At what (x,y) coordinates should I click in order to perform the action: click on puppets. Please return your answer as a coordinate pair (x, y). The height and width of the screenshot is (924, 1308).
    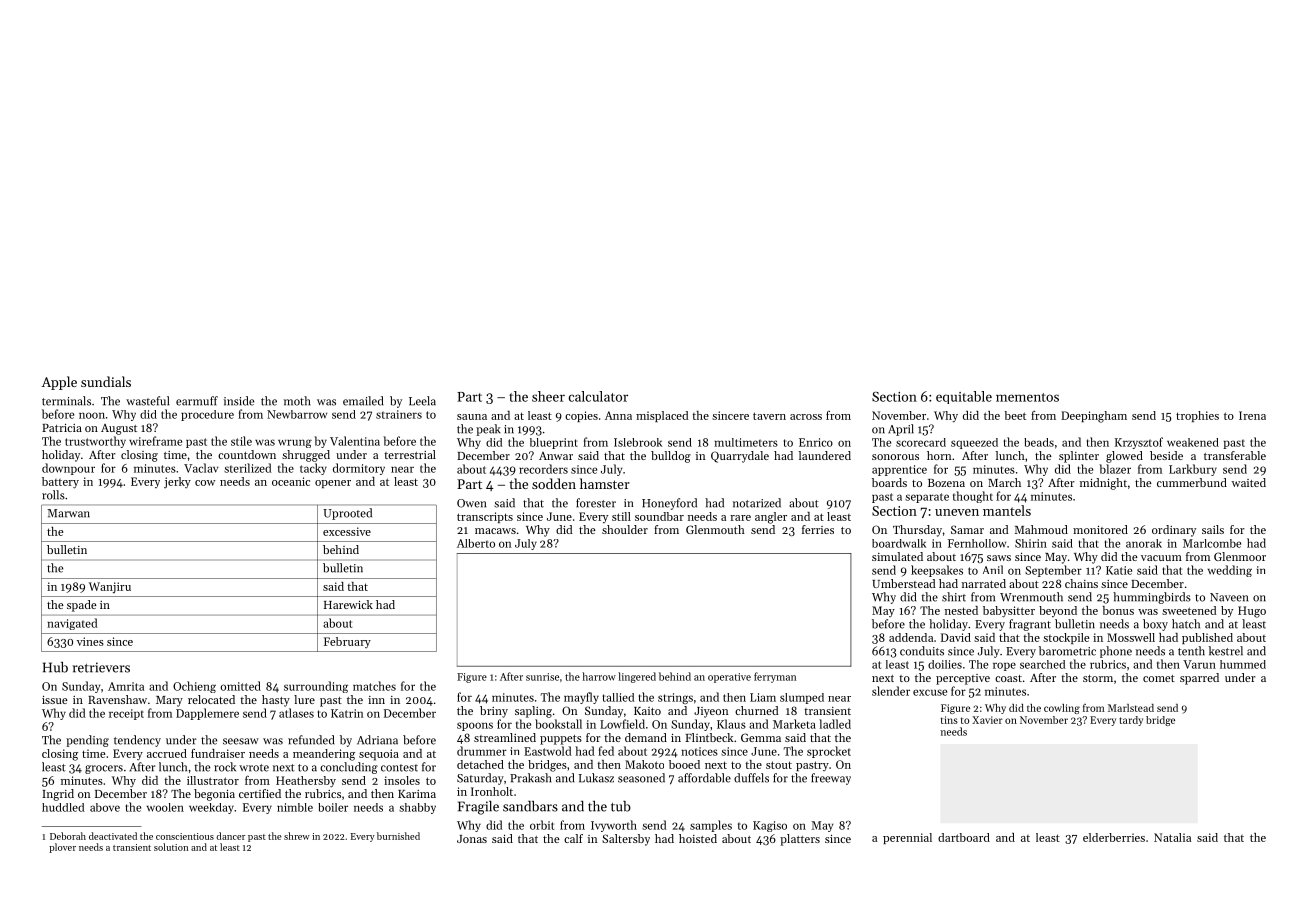
    Looking at the image, I should click on (561, 740).
